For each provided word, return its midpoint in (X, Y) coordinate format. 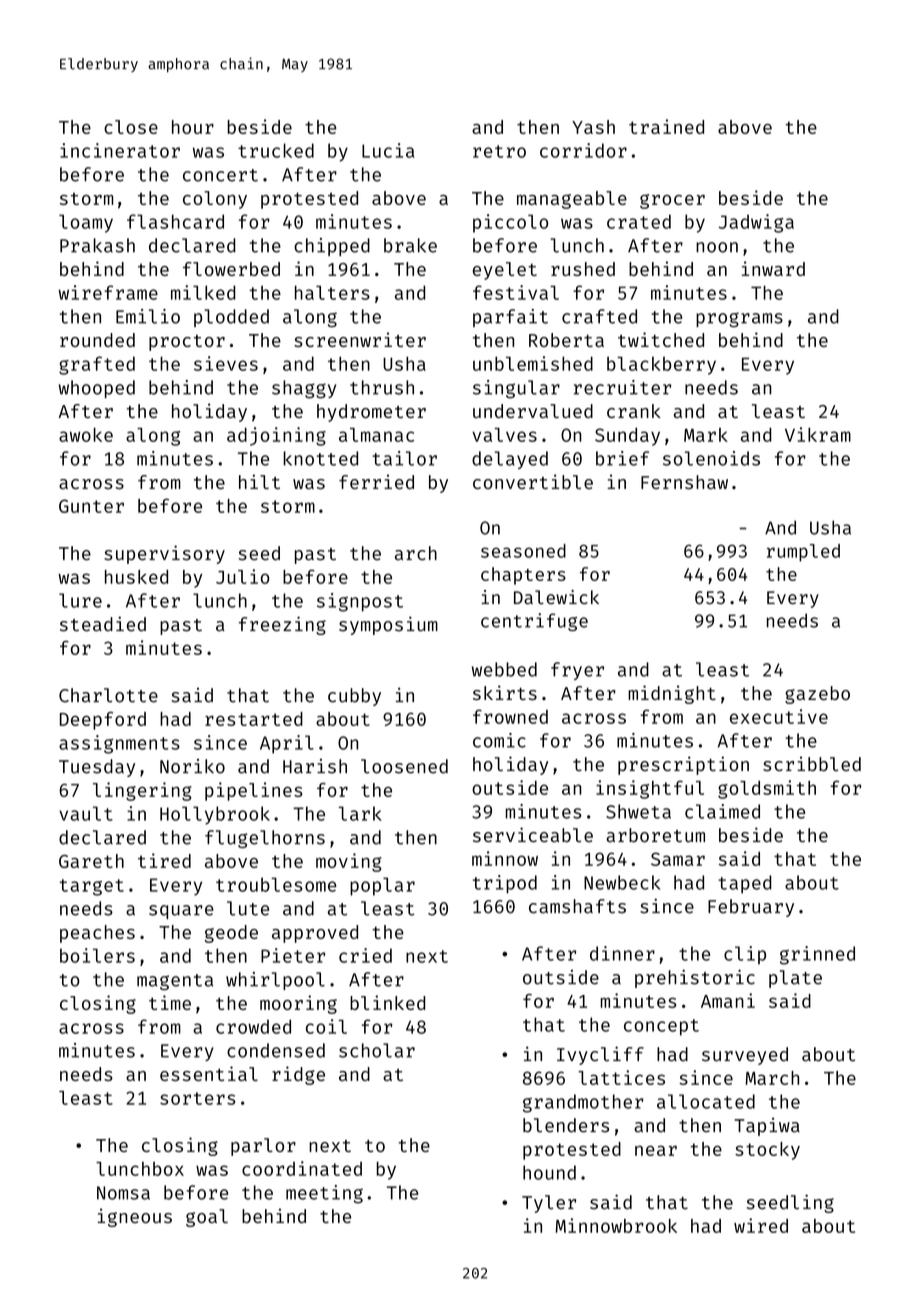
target (92, 887)
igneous (135, 1217)
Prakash (97, 245)
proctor (187, 343)
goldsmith (767, 789)
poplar (382, 886)
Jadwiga (756, 223)
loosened (404, 766)
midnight (672, 694)
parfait (510, 318)
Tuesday (97, 768)
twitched (661, 339)
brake (410, 245)
